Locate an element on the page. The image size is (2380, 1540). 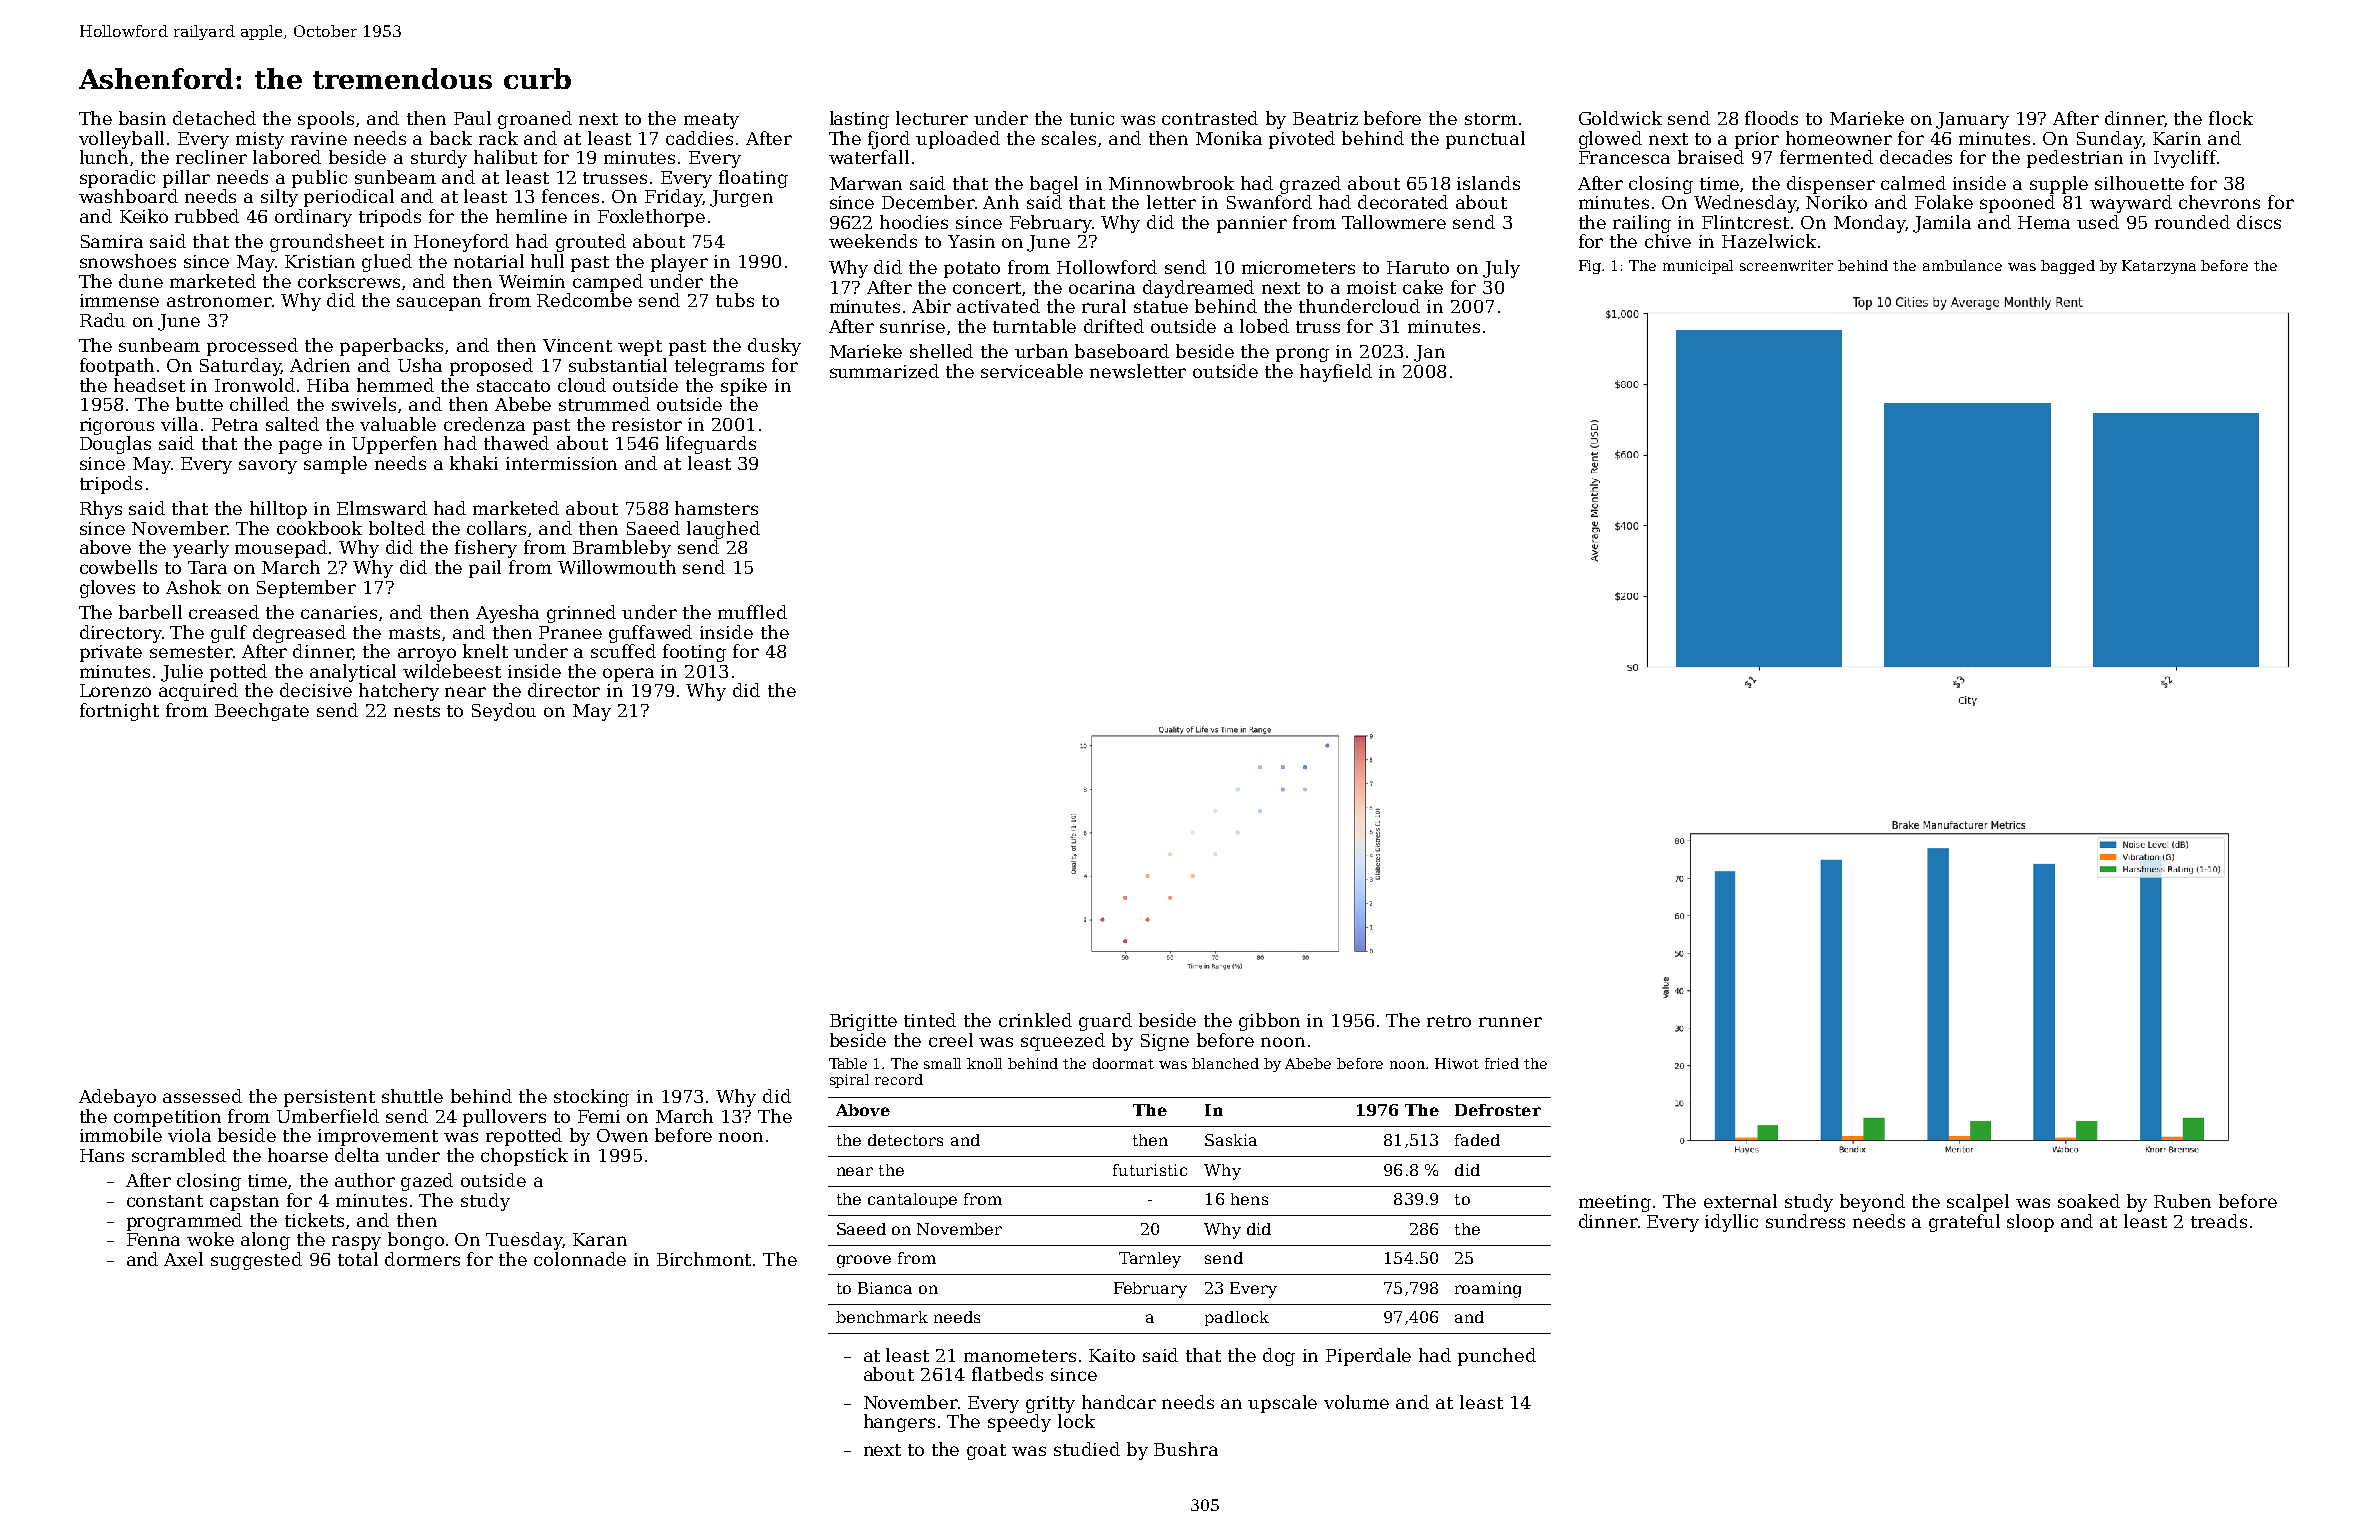
Kaito is located at coordinates (1112, 1355).
